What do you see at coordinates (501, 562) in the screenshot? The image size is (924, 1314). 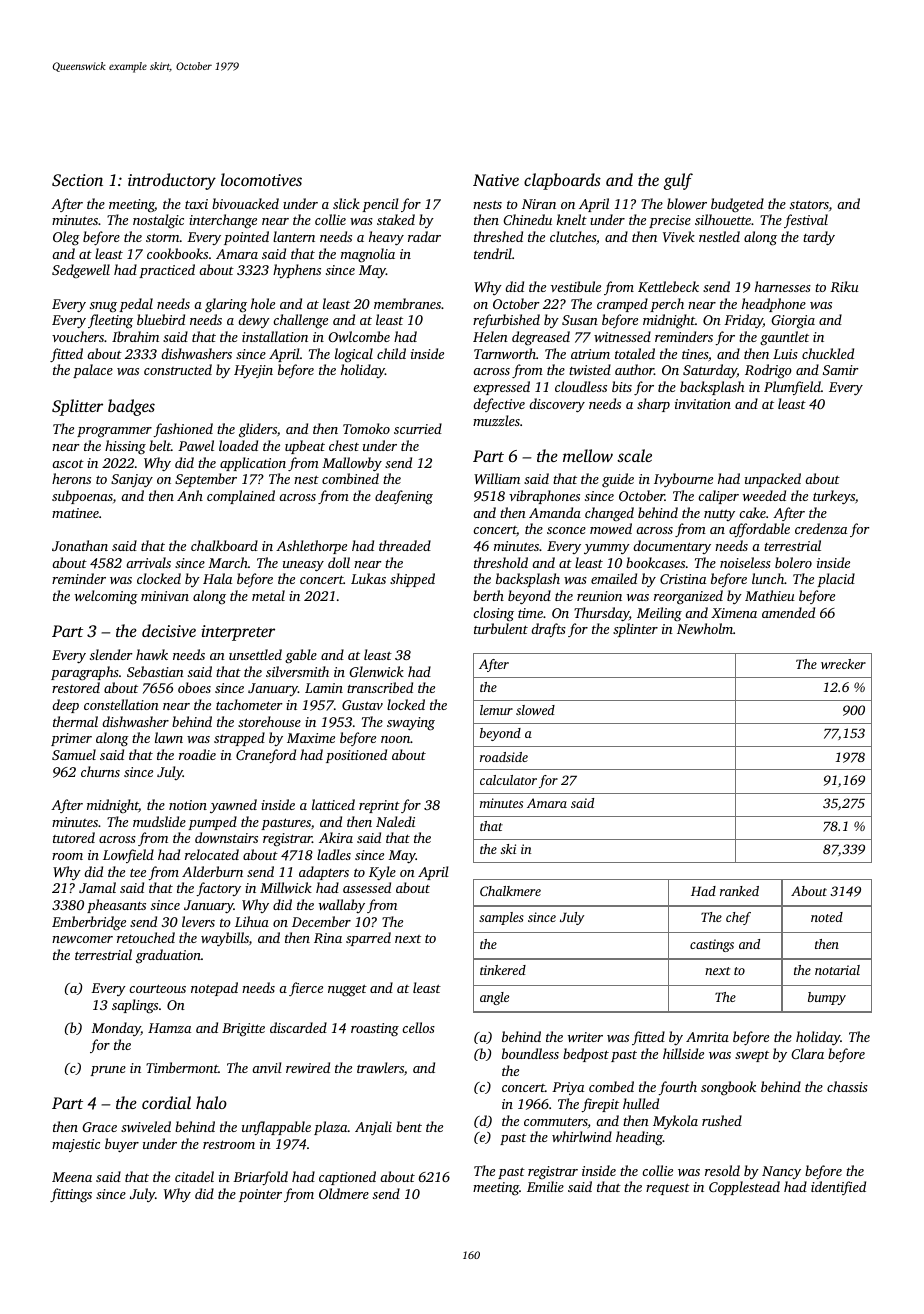 I see `threshold` at bounding box center [501, 562].
